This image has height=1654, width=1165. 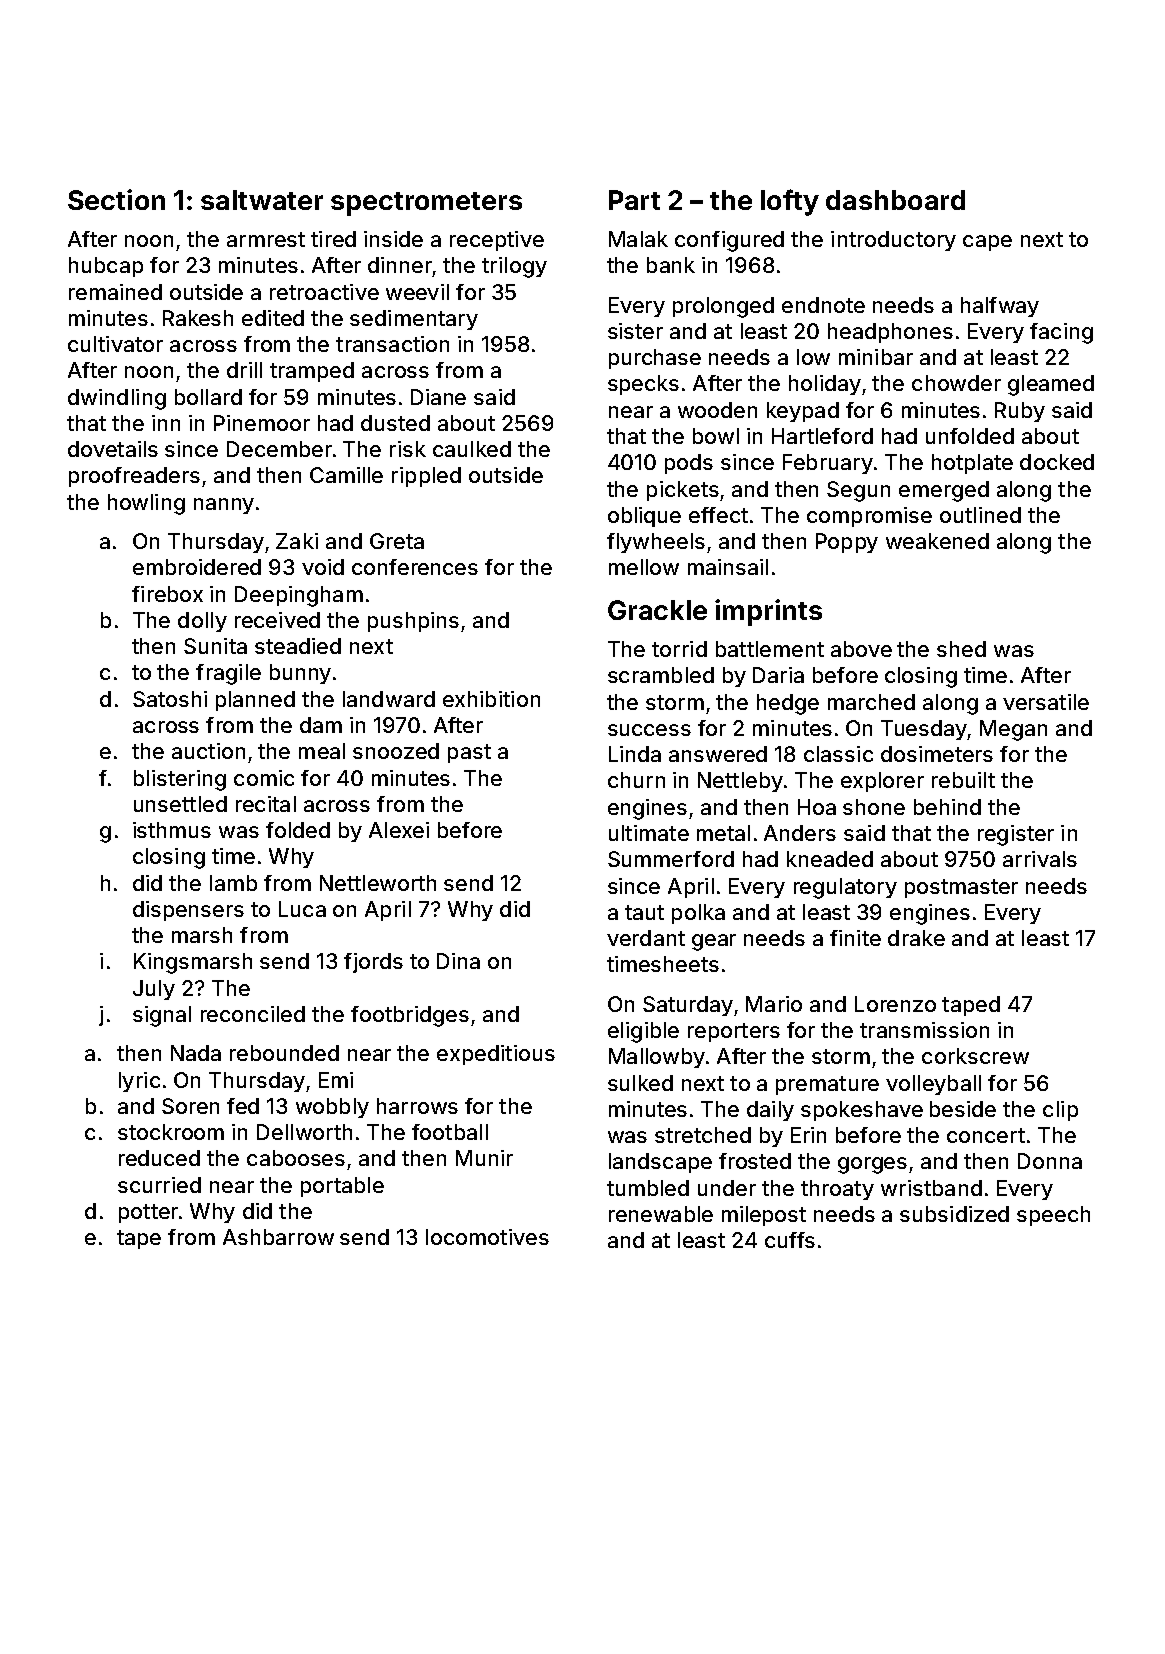 What do you see at coordinates (872, 1165) in the image?
I see `gorges` at bounding box center [872, 1165].
